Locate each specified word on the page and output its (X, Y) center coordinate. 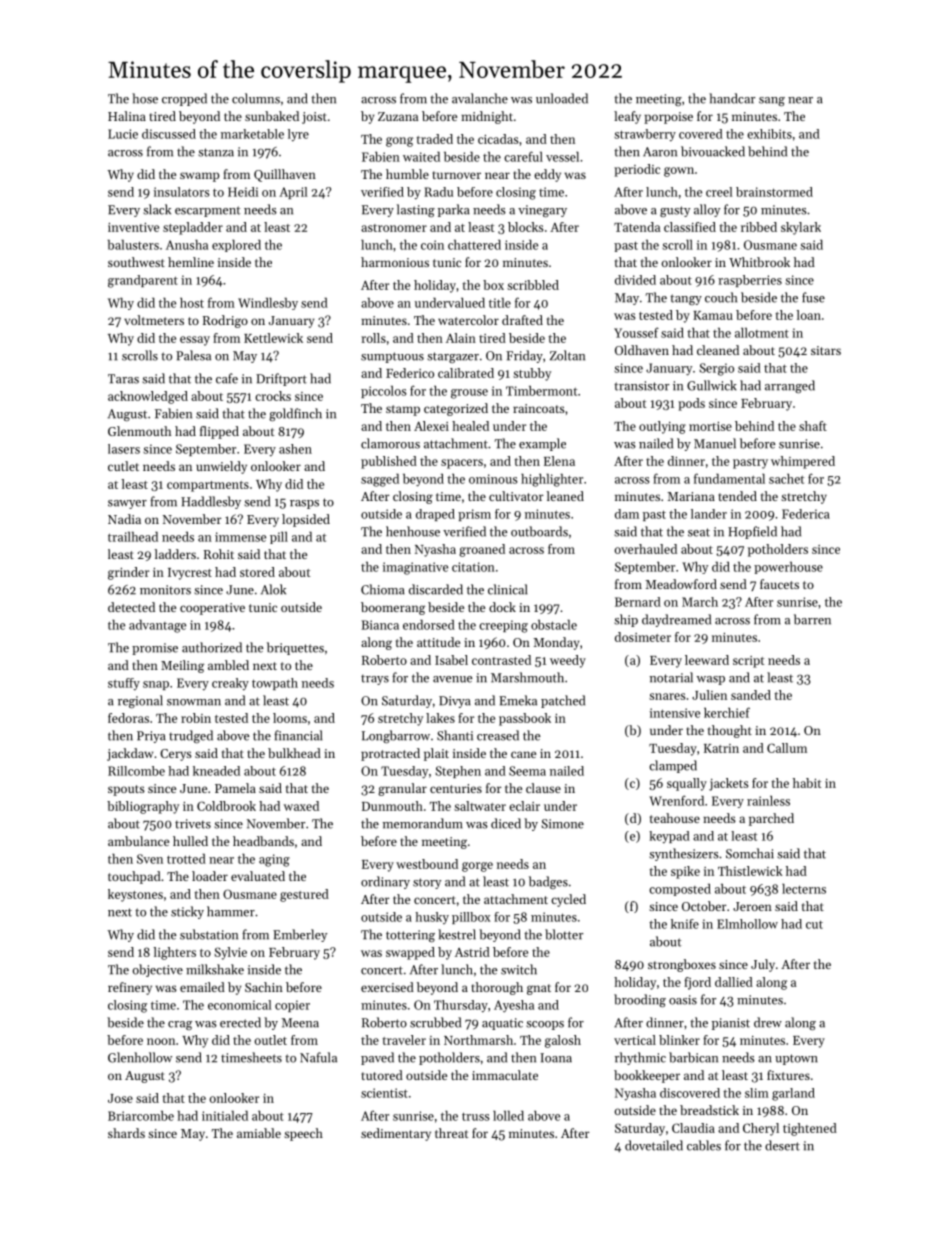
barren (812, 619)
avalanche (480, 98)
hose (145, 98)
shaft (813, 426)
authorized (212, 647)
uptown (796, 1059)
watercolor (468, 320)
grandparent (143, 281)
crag (180, 1025)
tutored (382, 1075)
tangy (686, 299)
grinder (128, 573)
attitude (438, 642)
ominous (493, 479)
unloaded (562, 98)
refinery (130, 988)
